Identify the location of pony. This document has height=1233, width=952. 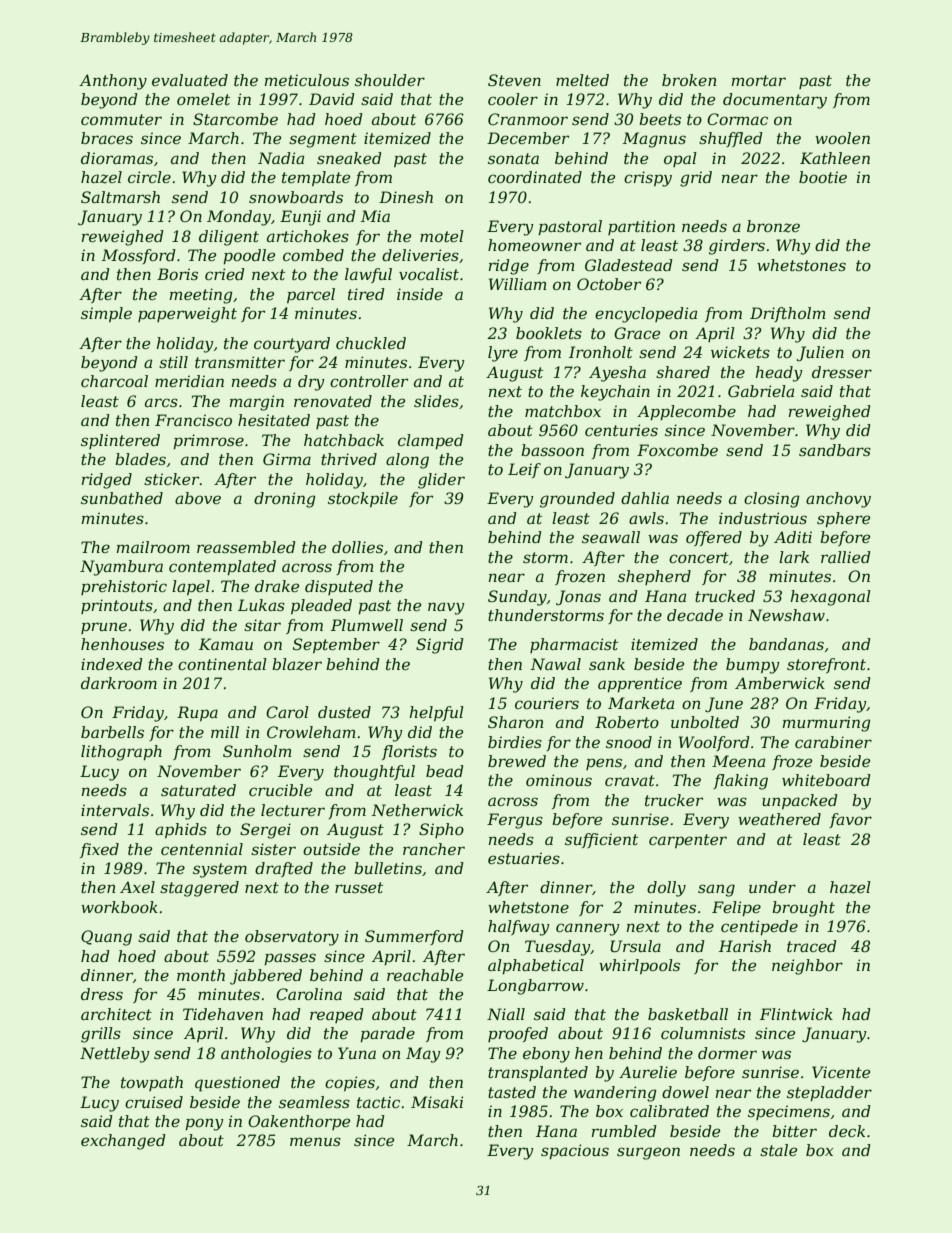
(204, 1124).
